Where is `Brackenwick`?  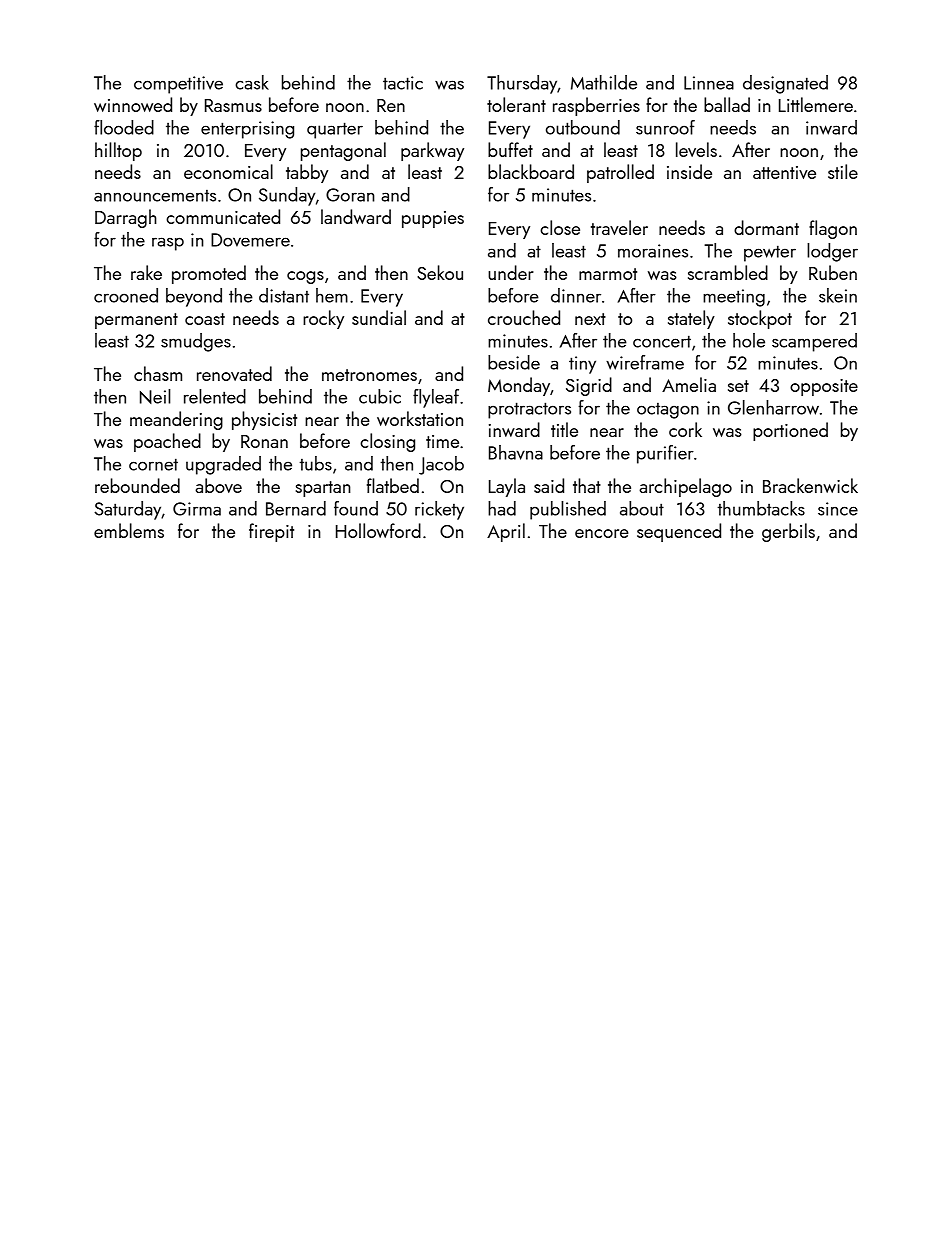 Brackenwick is located at coordinates (810, 485).
